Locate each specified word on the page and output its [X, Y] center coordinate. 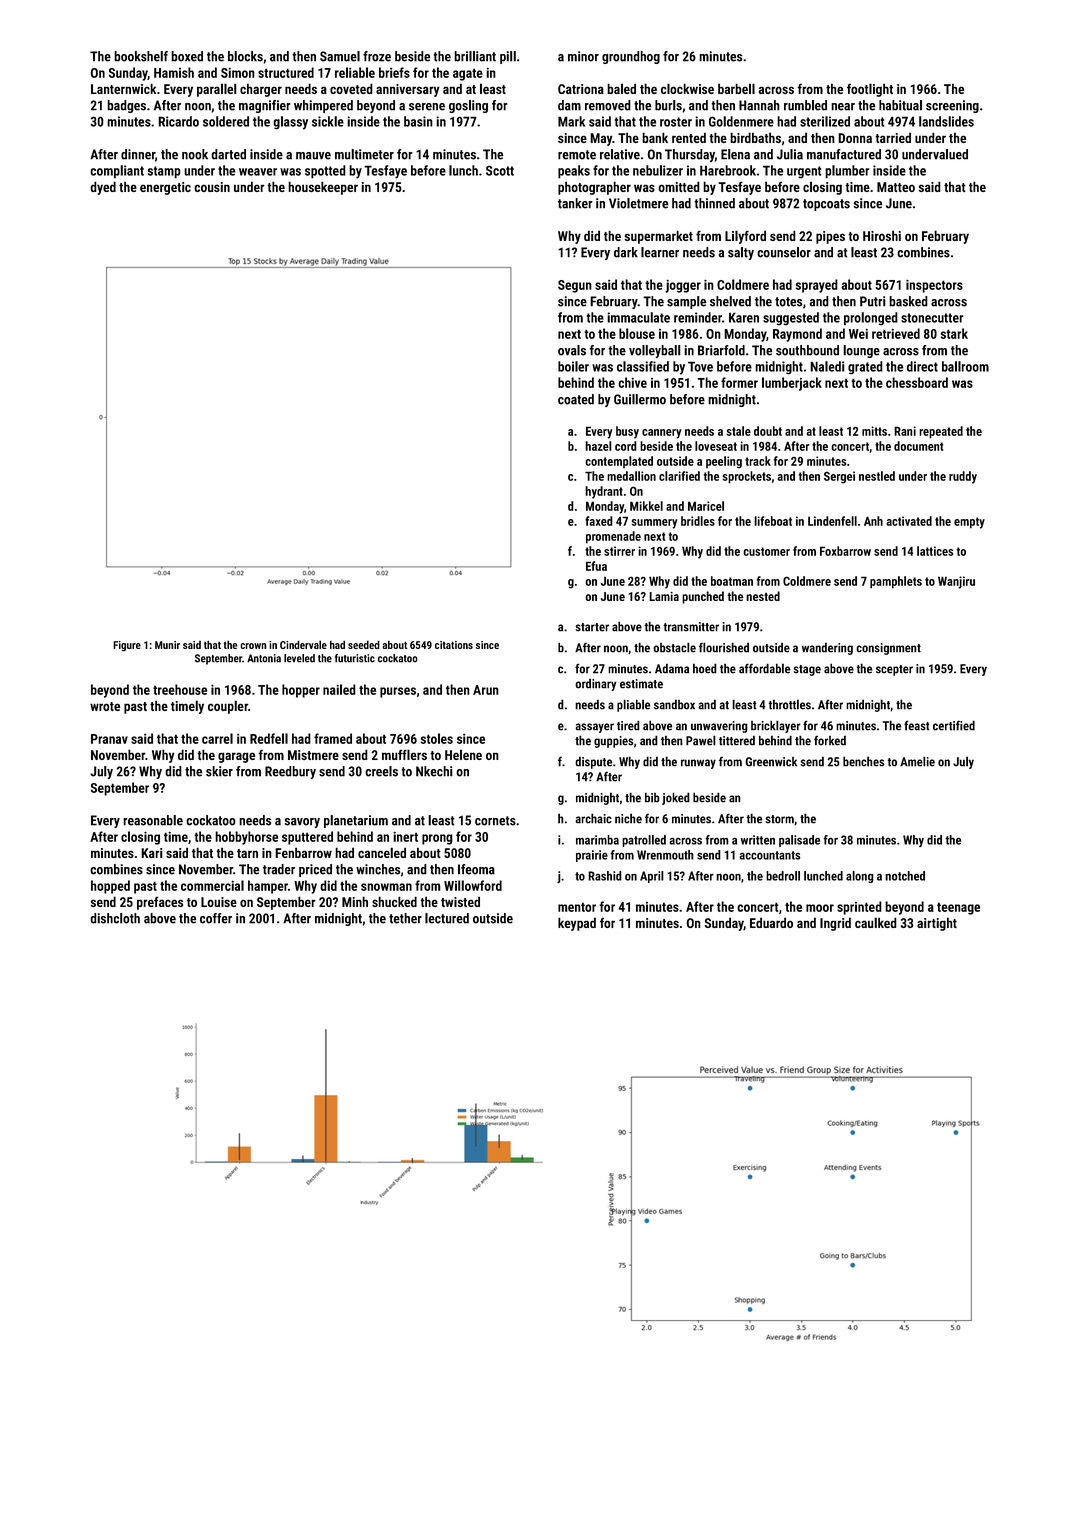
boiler [573, 366]
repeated [941, 432]
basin [418, 121]
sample [686, 302]
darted [228, 154]
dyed [103, 188]
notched [905, 876]
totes [788, 302]
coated [576, 399]
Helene [463, 755]
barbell [736, 88]
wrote [105, 706]
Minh [355, 901]
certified [954, 725]
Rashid [605, 876]
